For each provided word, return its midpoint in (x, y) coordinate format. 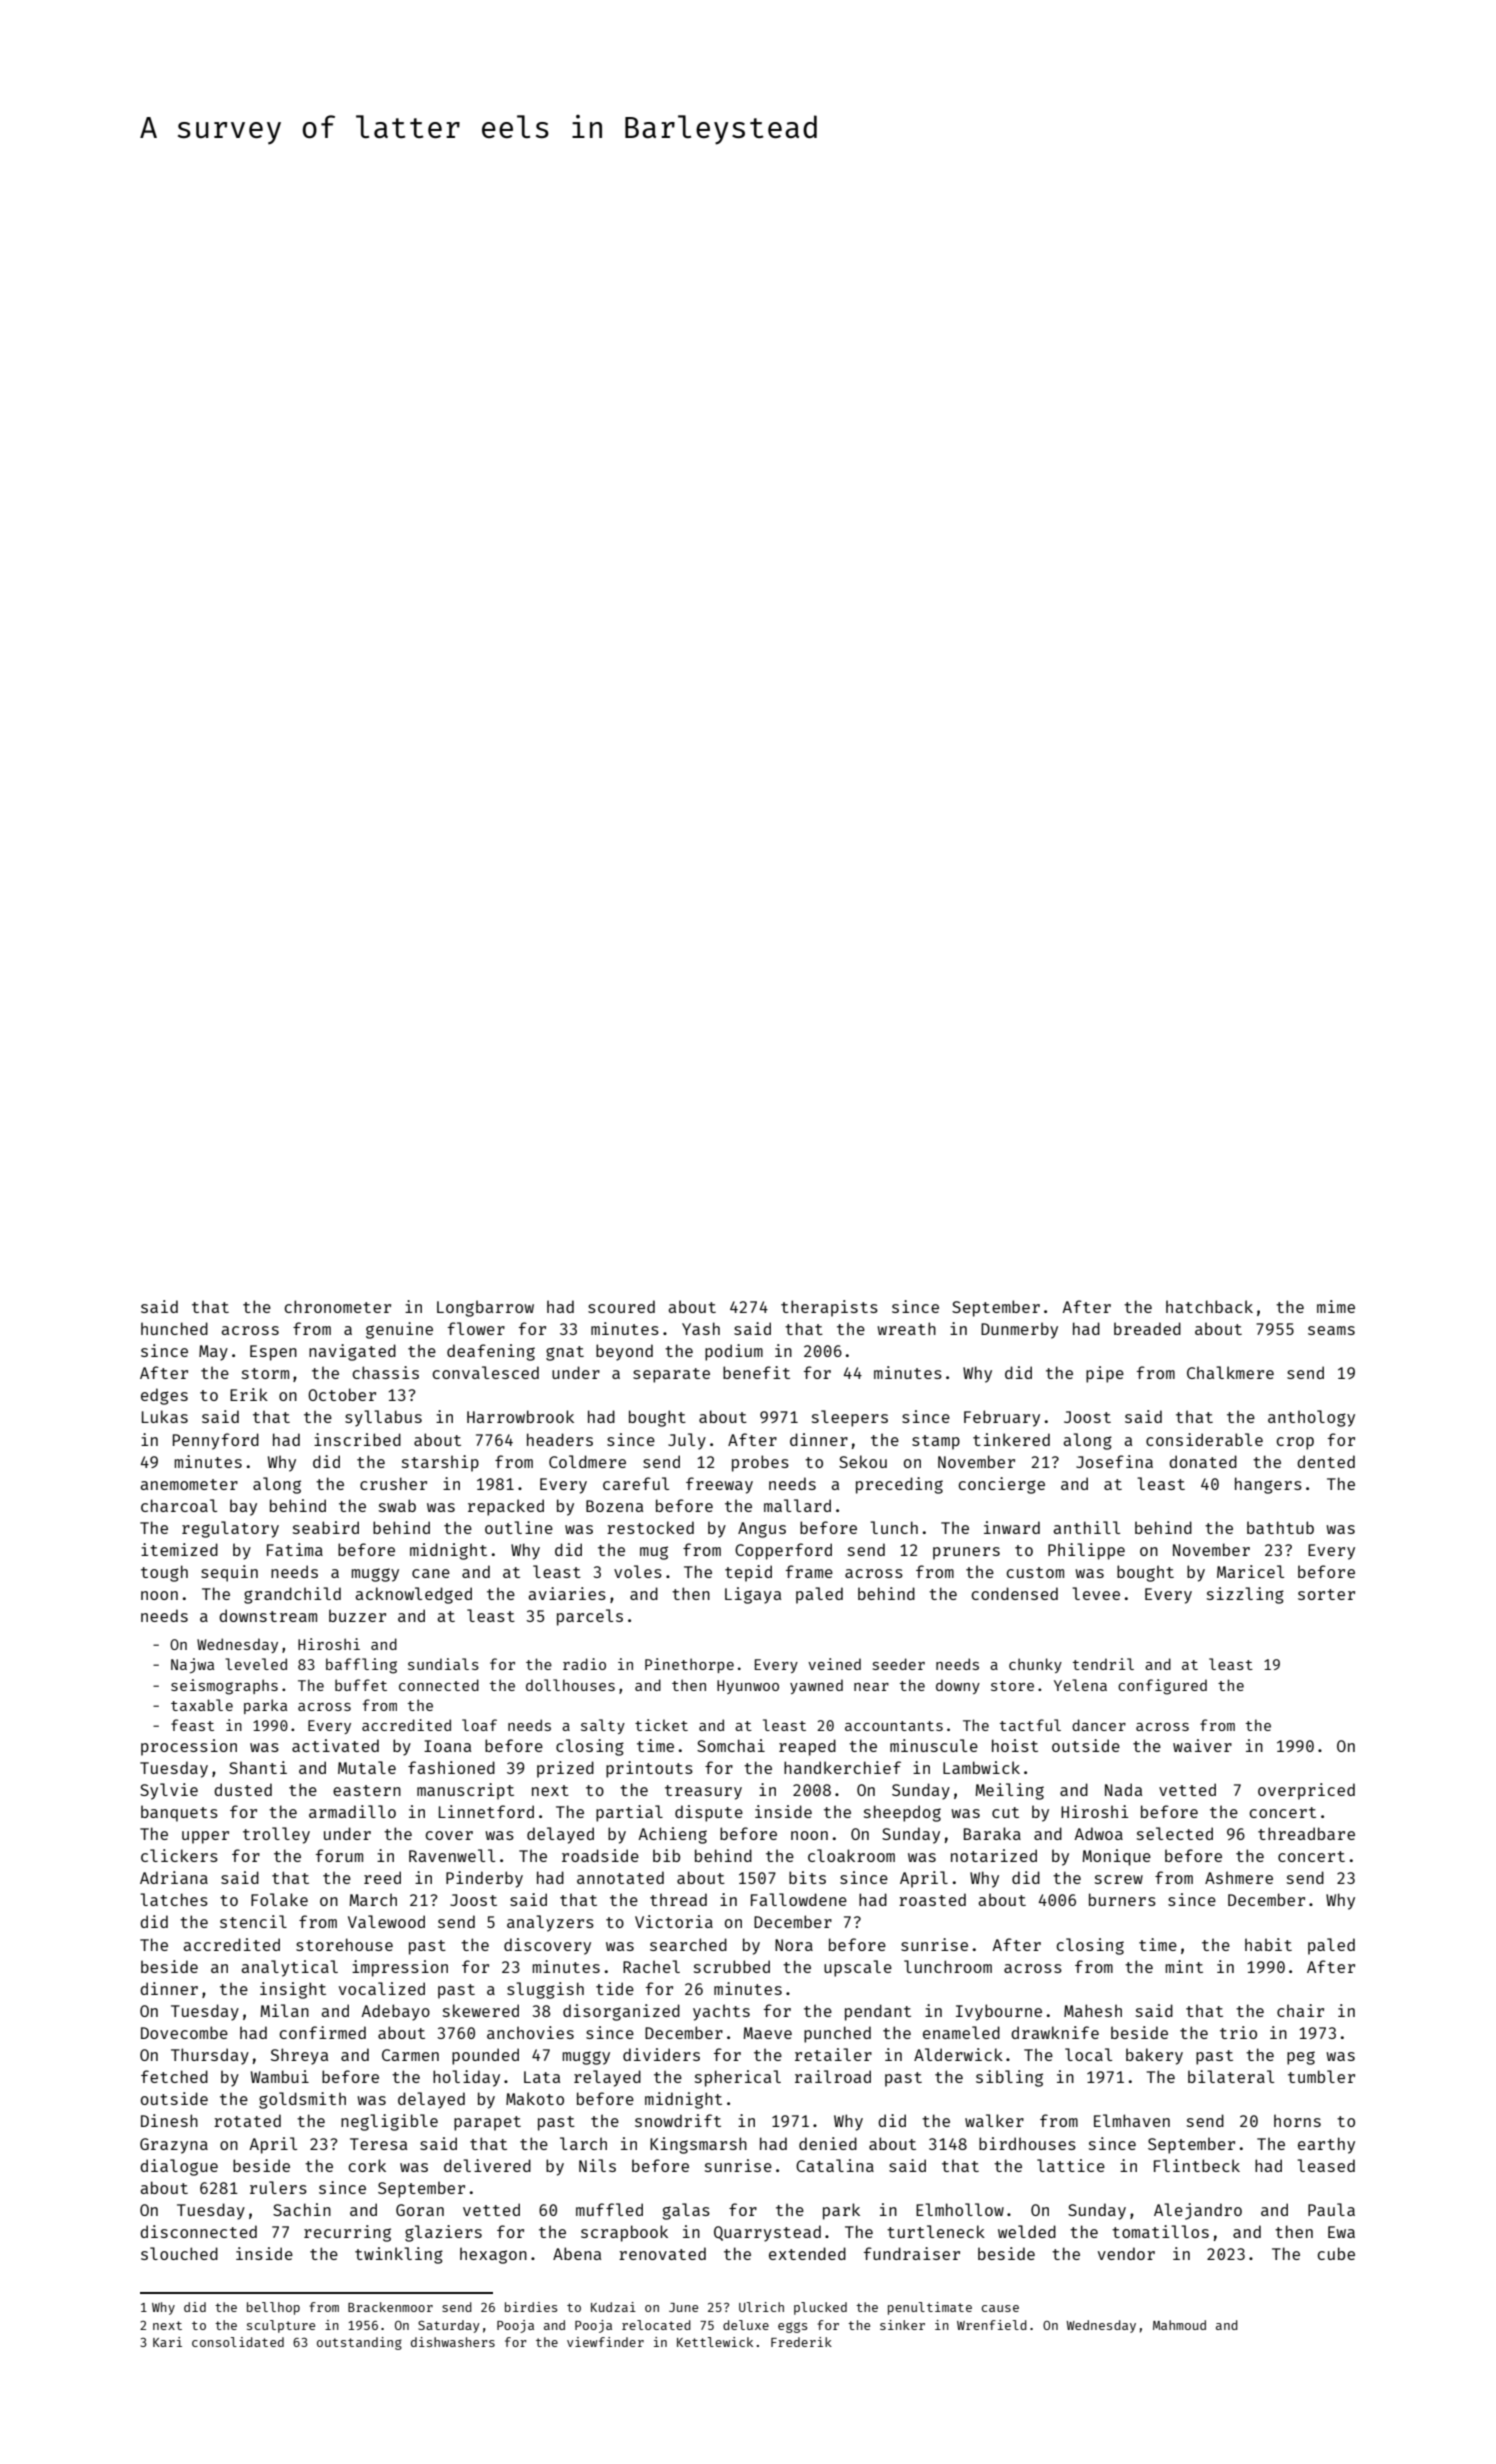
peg (1301, 2058)
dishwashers (453, 2342)
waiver (1202, 1745)
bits (807, 1877)
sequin (229, 1573)
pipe (1105, 1374)
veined (834, 1664)
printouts (649, 1769)
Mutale (367, 1767)
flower (476, 1328)
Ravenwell (452, 1855)
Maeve (768, 2033)
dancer (1099, 1725)
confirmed (322, 2032)
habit (1268, 1944)
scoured (621, 1306)
